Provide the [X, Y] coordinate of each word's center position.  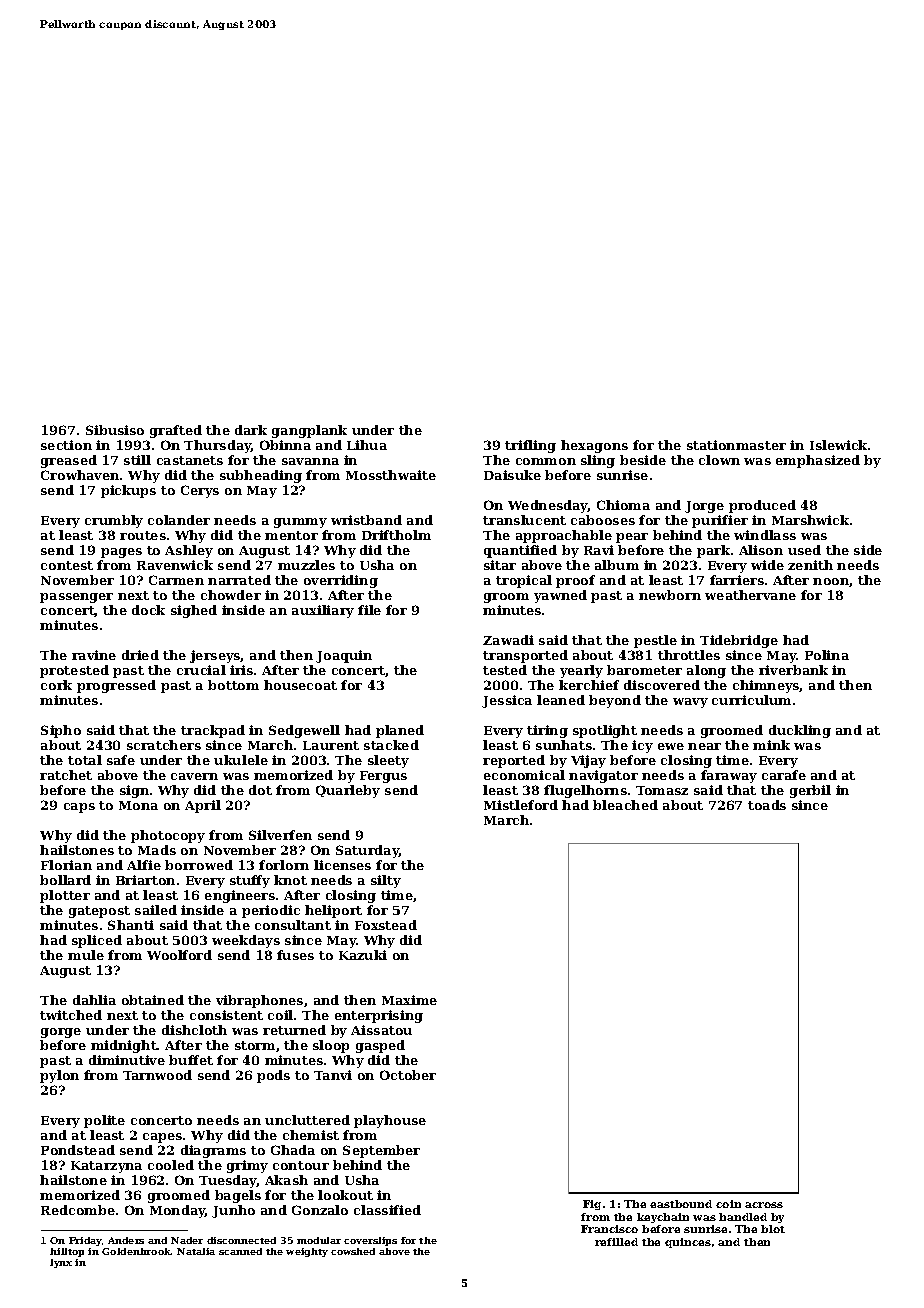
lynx [61, 1263]
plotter [65, 896]
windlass [765, 535]
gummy [300, 523]
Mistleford [521, 805]
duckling [800, 731]
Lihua [367, 445]
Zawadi [508, 640]
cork [56, 685]
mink [771, 745]
